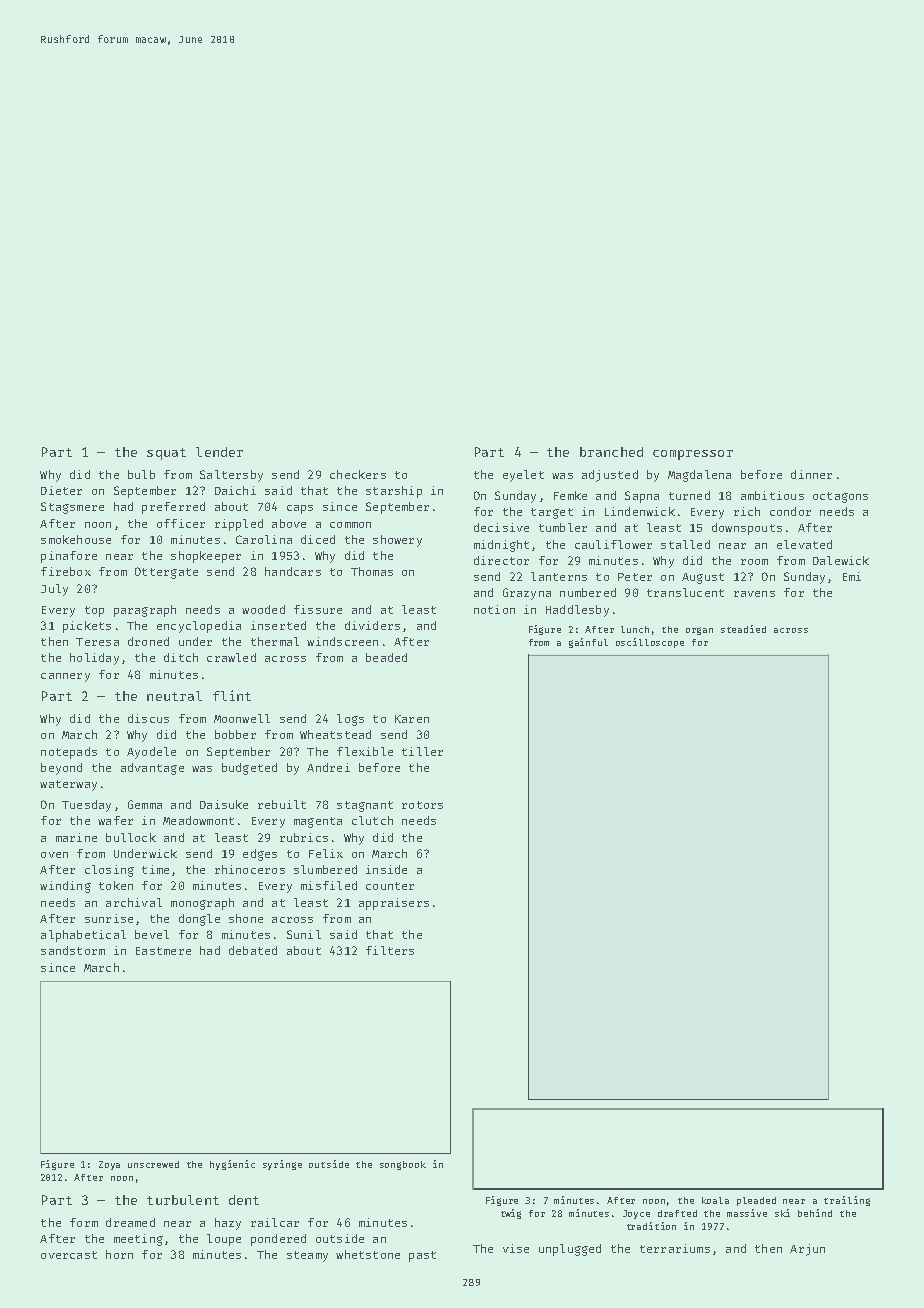 The width and height of the screenshot is (924, 1308). Describe the element at coordinates (422, 805) in the screenshot. I see `rotors` at that location.
